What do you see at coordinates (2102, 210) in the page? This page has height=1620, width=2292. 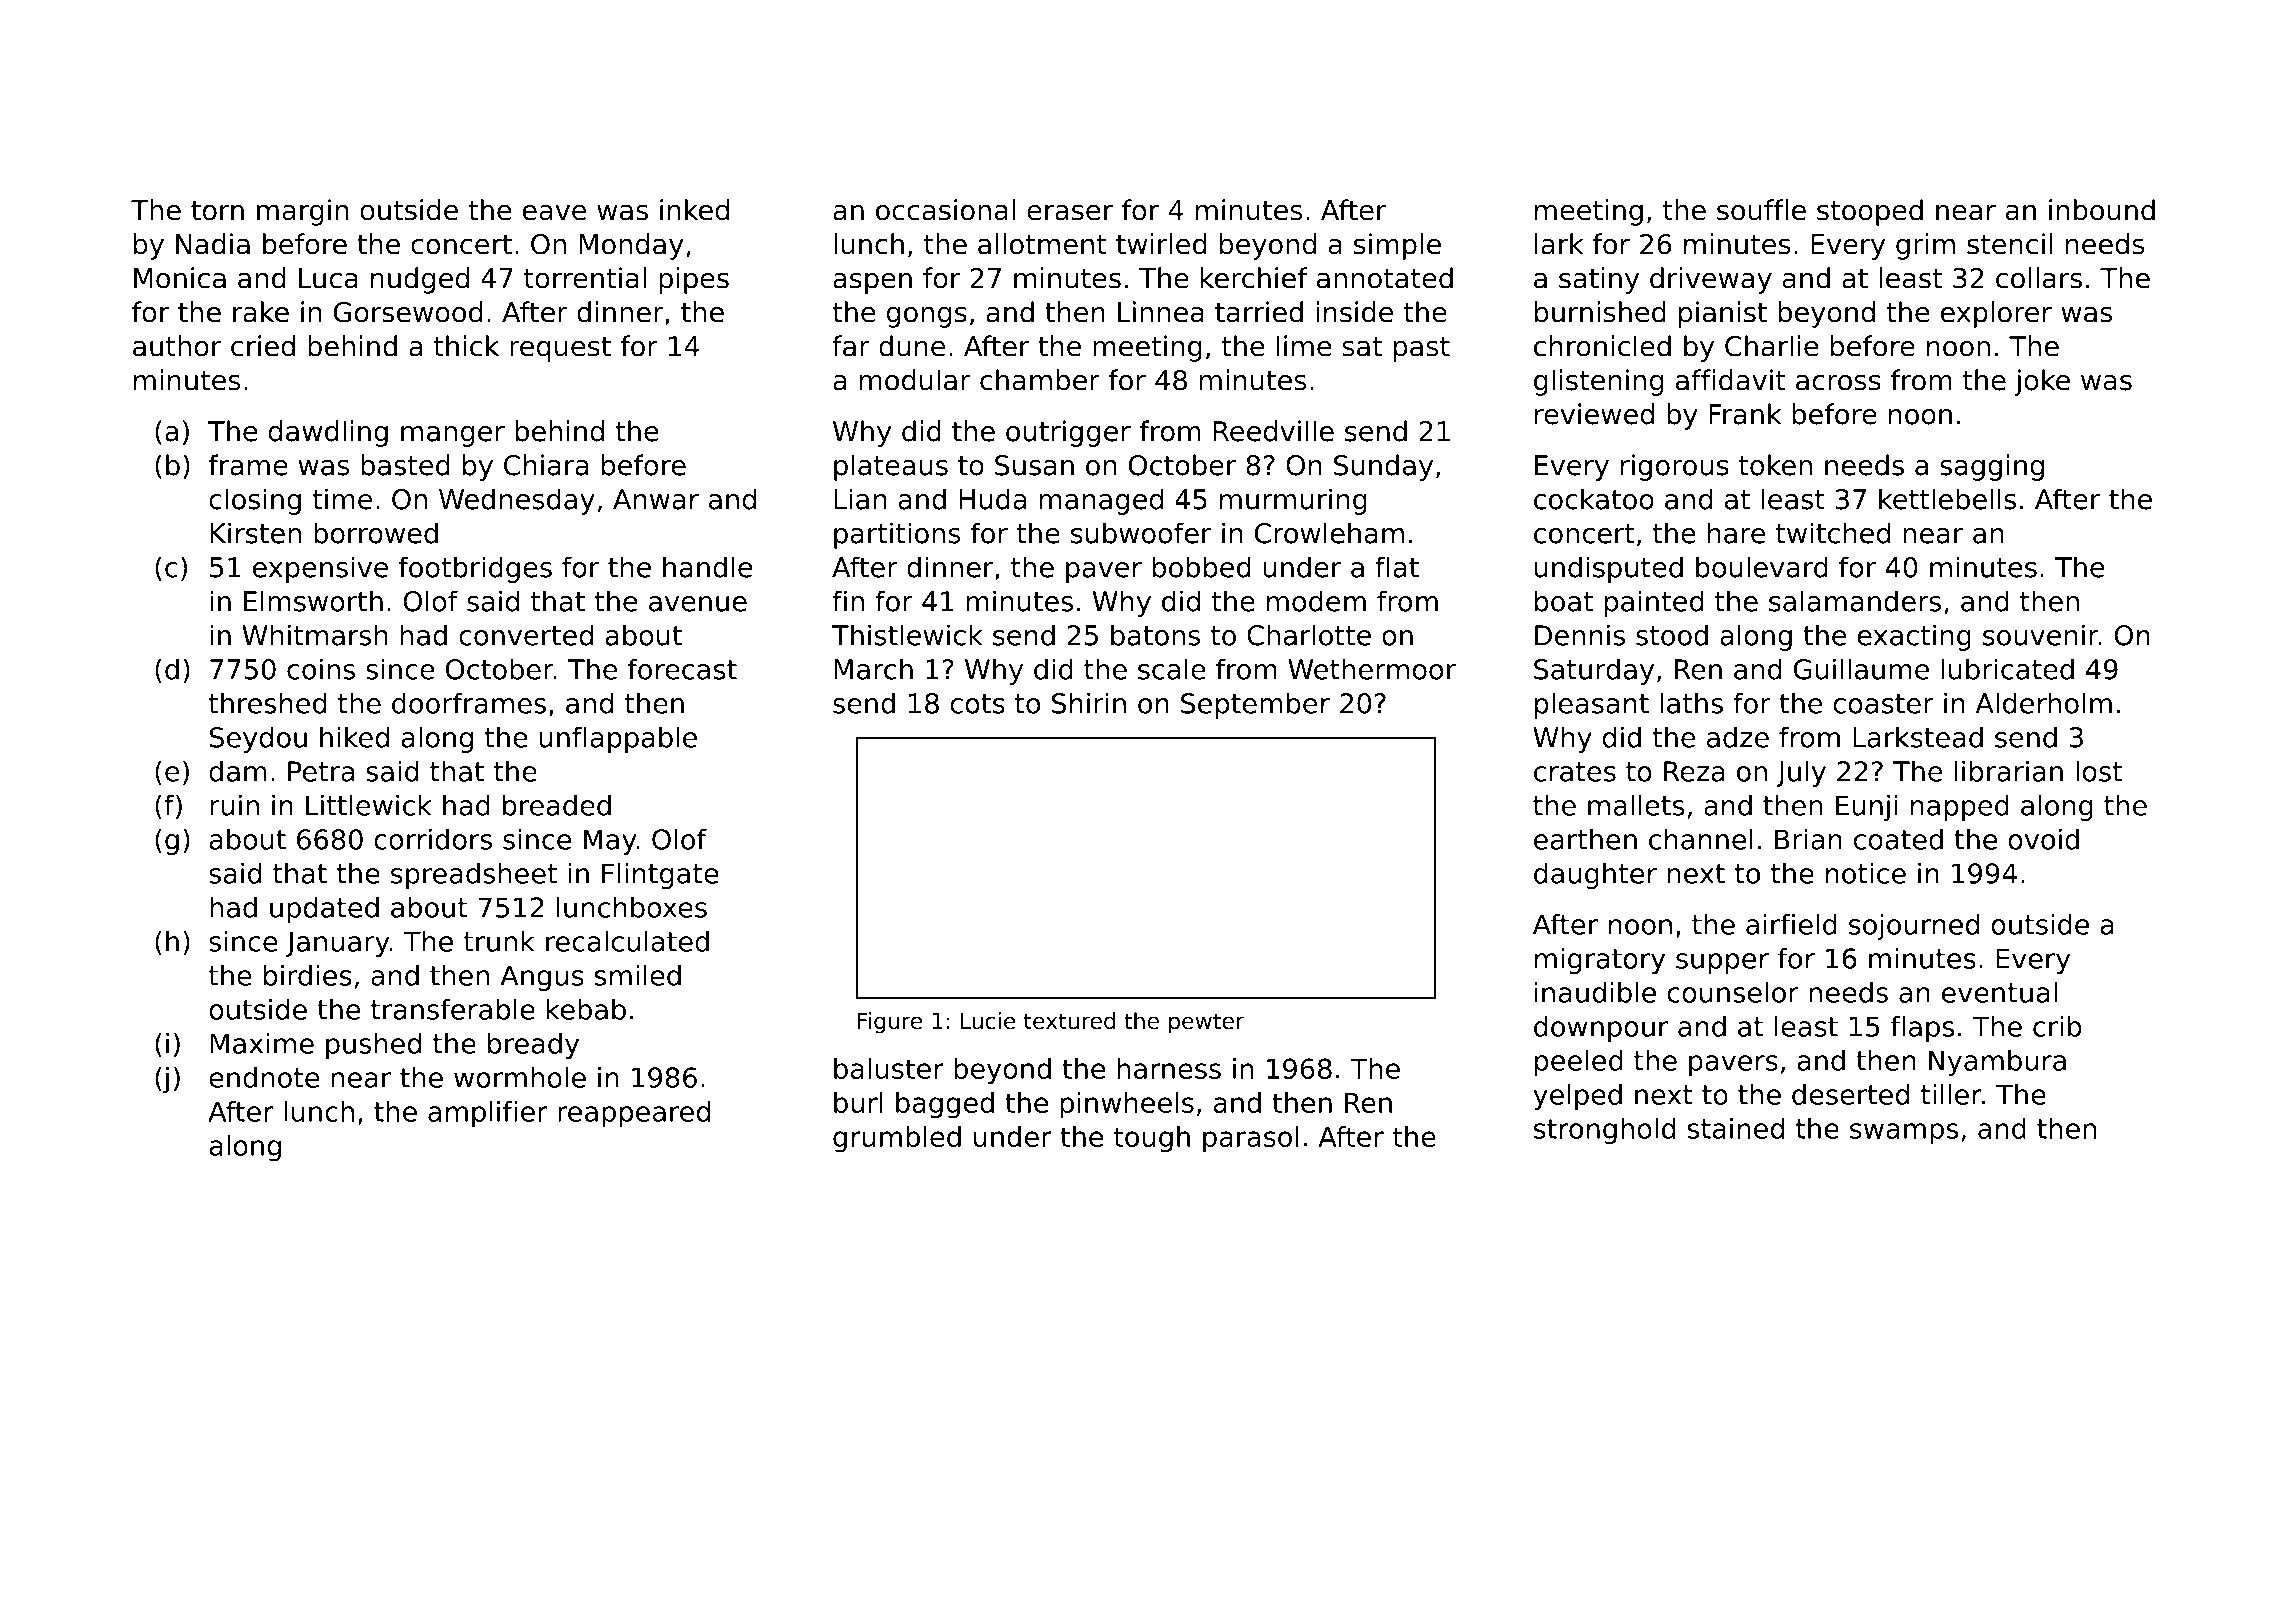 I see `inbound` at bounding box center [2102, 210].
